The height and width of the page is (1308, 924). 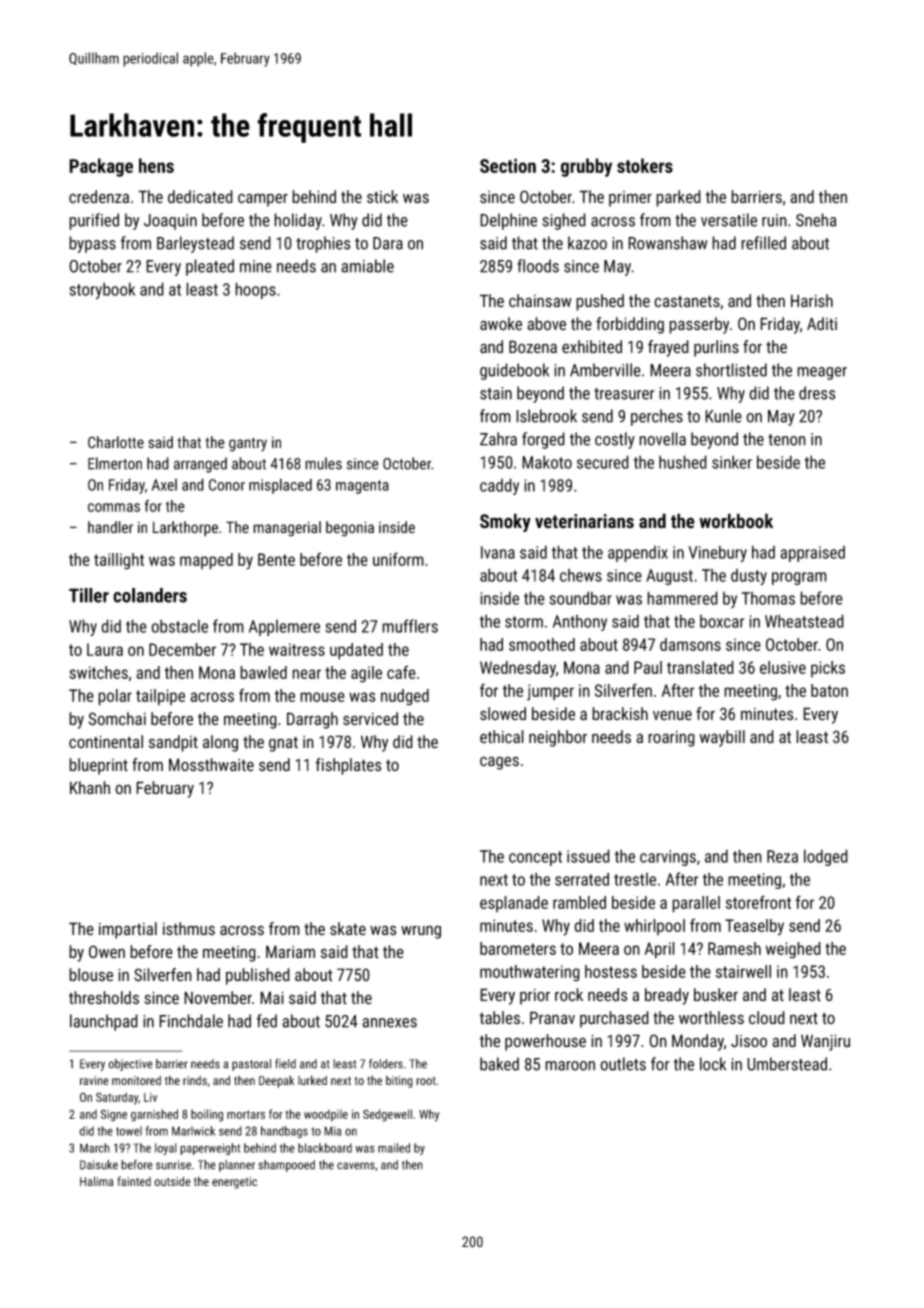 I want to click on Umberstead, so click(x=787, y=1064).
